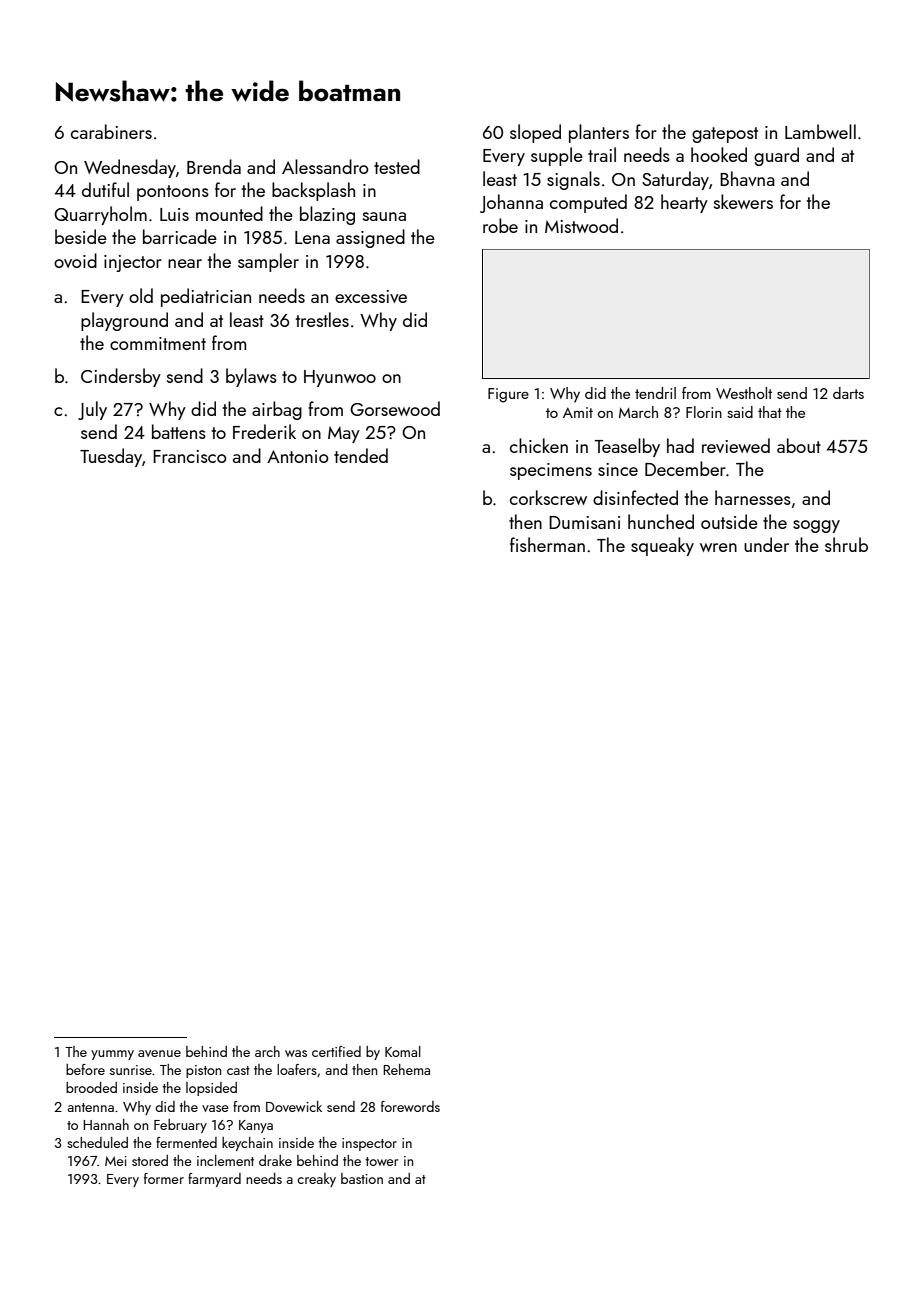 Image resolution: width=924 pixels, height=1308 pixels. What do you see at coordinates (211, 1089) in the screenshot?
I see `lopsided` at bounding box center [211, 1089].
